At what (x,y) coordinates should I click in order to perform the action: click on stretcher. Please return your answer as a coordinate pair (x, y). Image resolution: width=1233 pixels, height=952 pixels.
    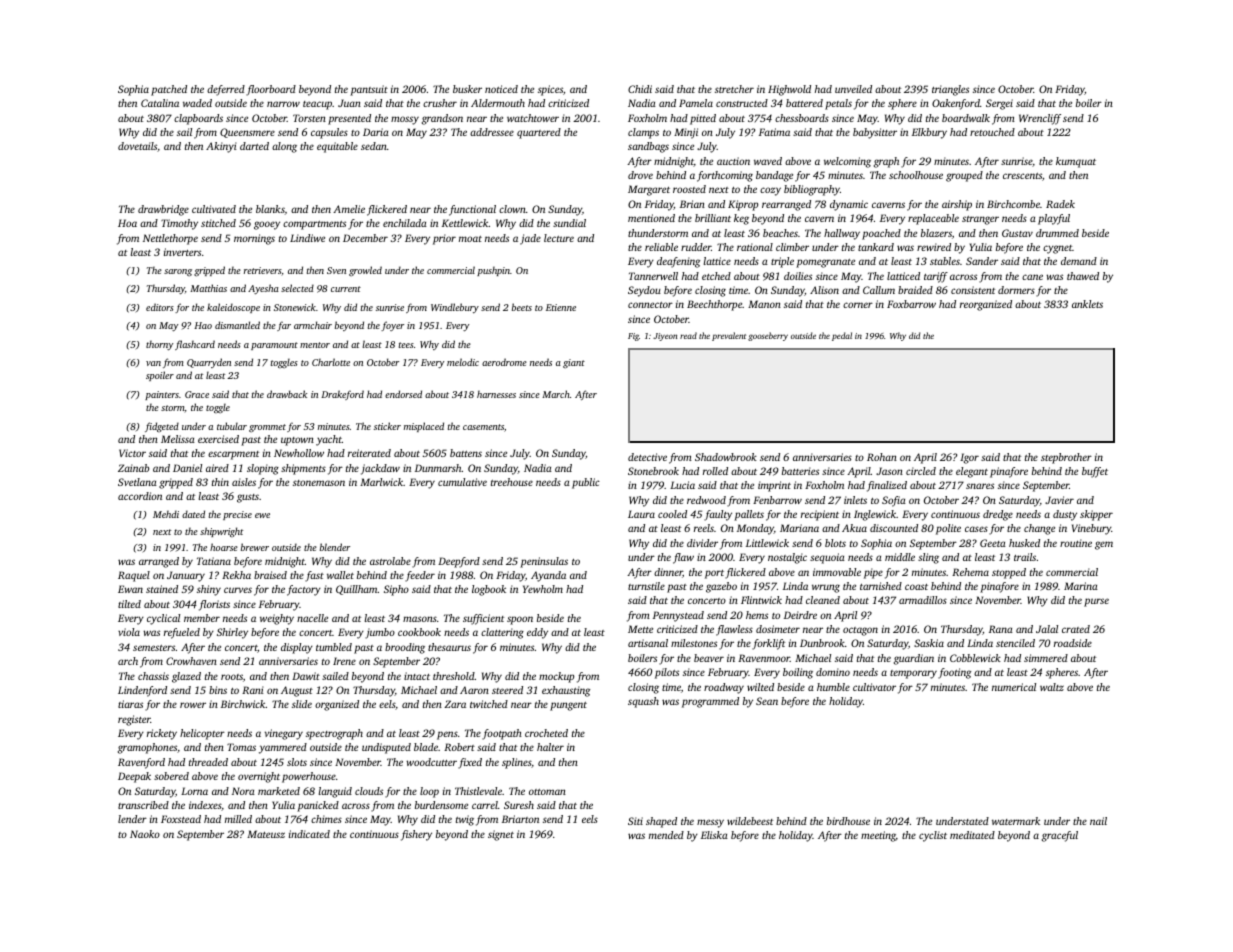
    Looking at the image, I should click on (734, 89).
